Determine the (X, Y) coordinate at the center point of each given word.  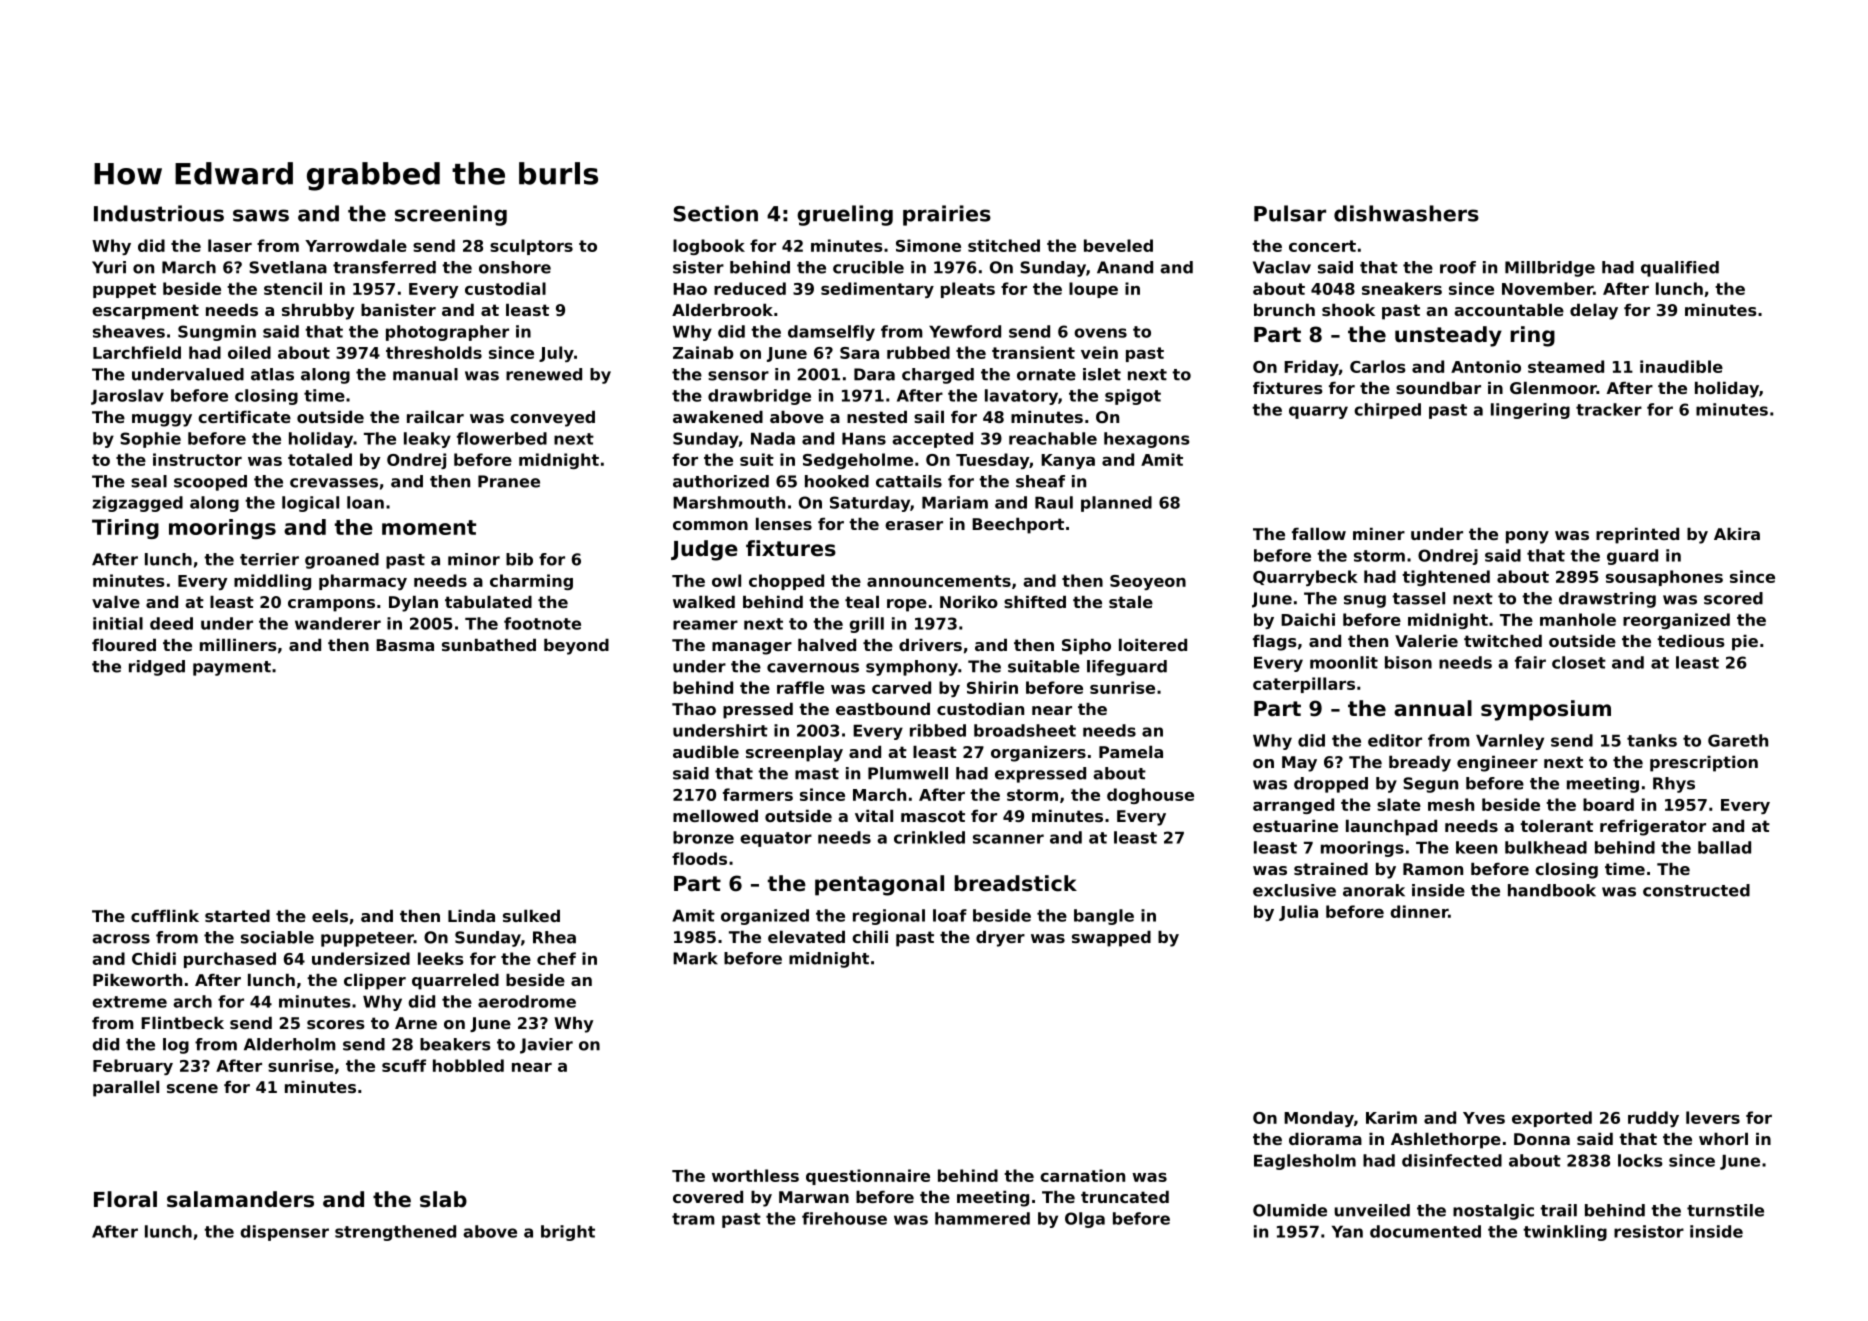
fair (1530, 662)
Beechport (1018, 526)
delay (1594, 312)
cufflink (165, 916)
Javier (546, 1046)
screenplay (794, 754)
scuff (404, 1065)
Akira (1737, 534)
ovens (1100, 333)
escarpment (145, 312)
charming (531, 582)
